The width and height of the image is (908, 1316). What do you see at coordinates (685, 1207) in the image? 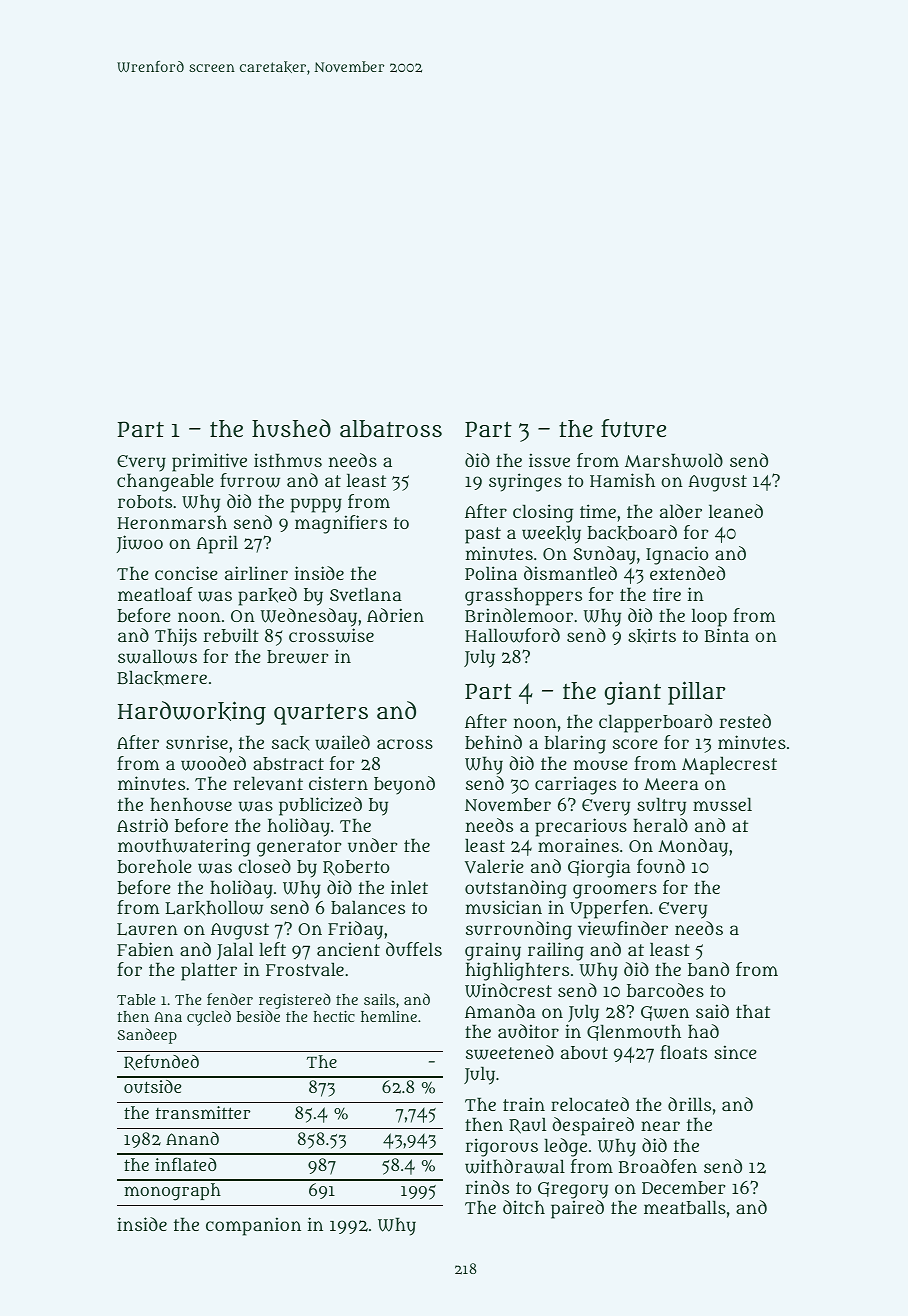
I see `meatballs` at bounding box center [685, 1207].
